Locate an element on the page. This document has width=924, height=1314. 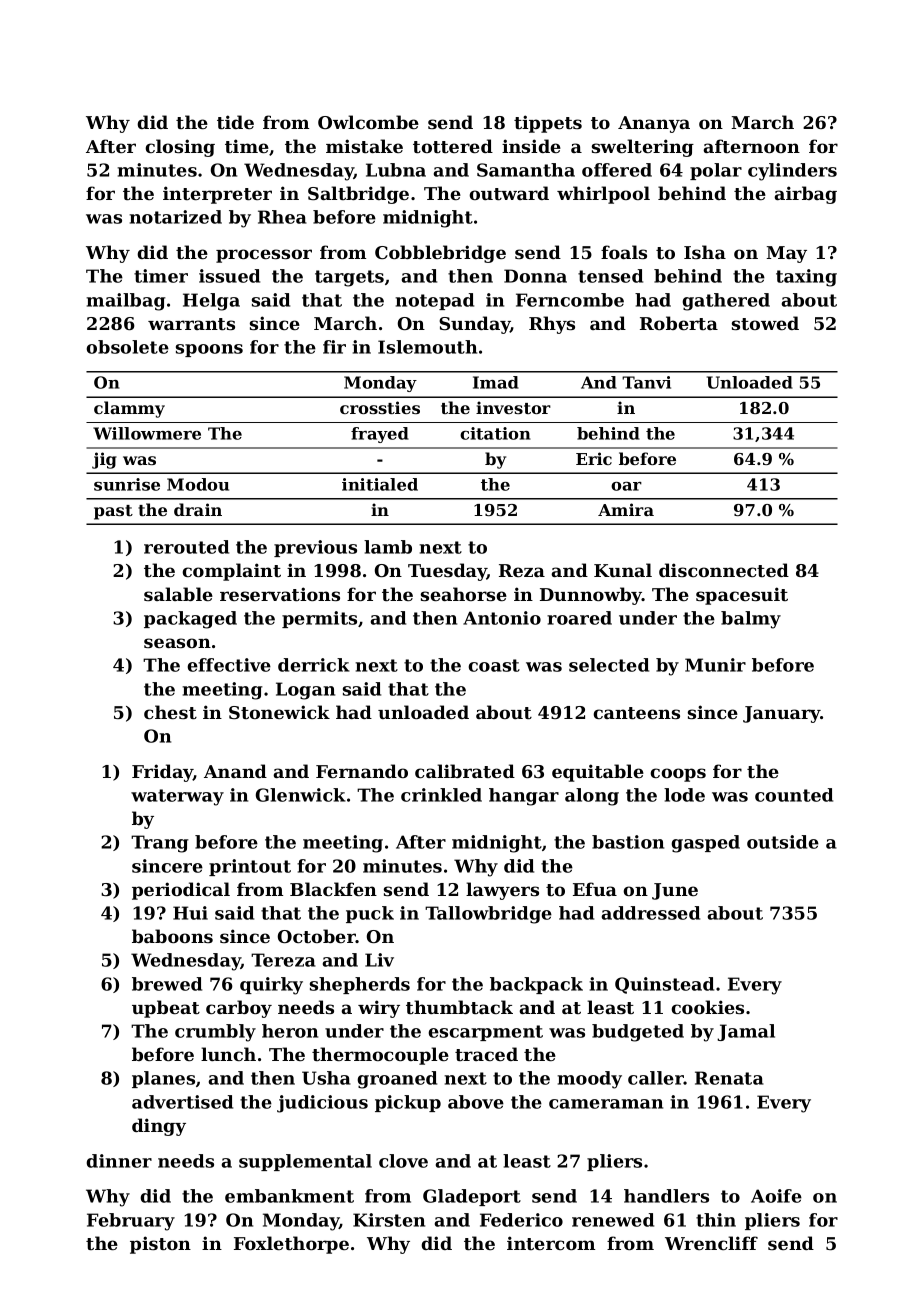
Kunal is located at coordinates (623, 570).
